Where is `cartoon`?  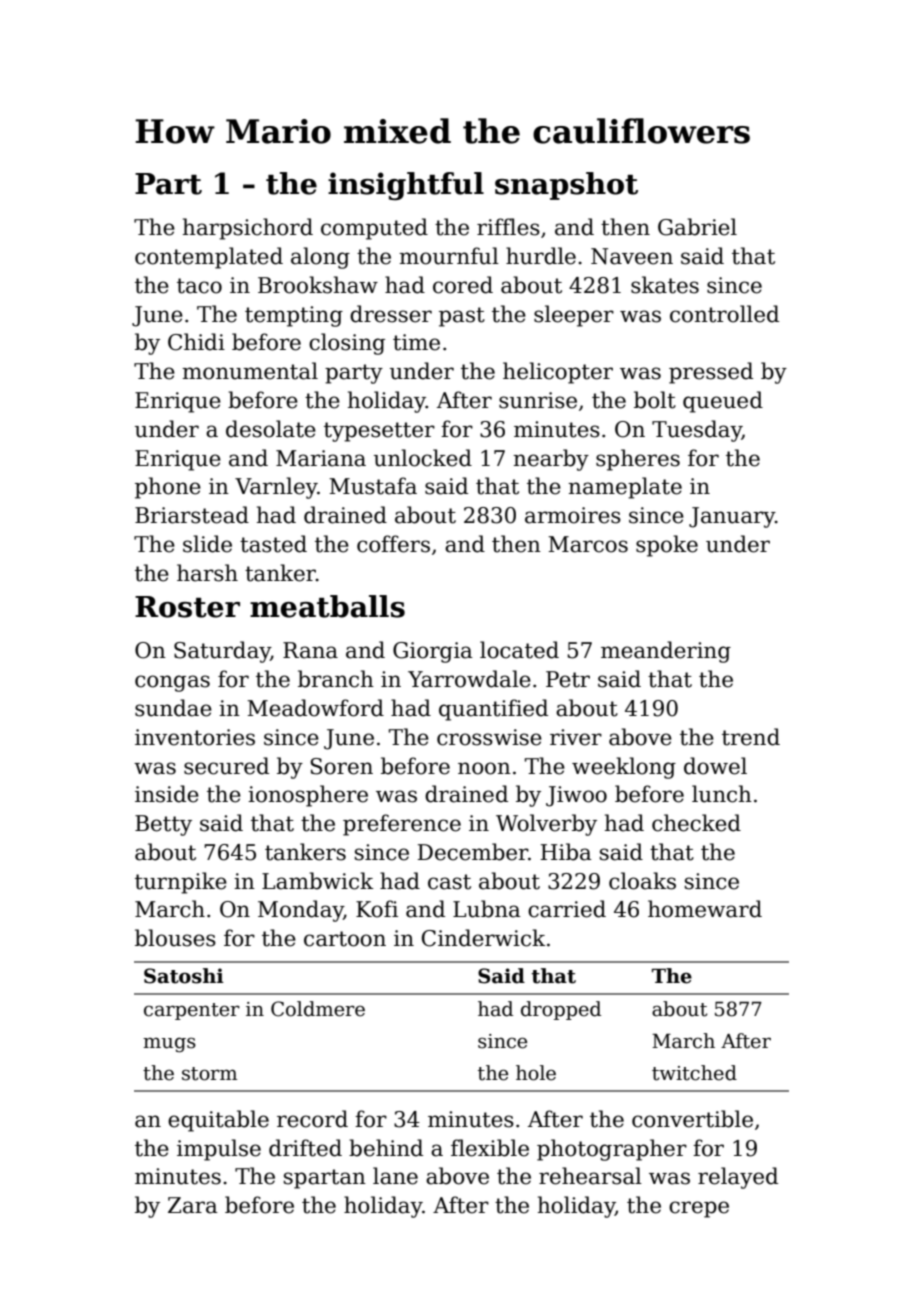 cartoon is located at coordinates (345, 939).
